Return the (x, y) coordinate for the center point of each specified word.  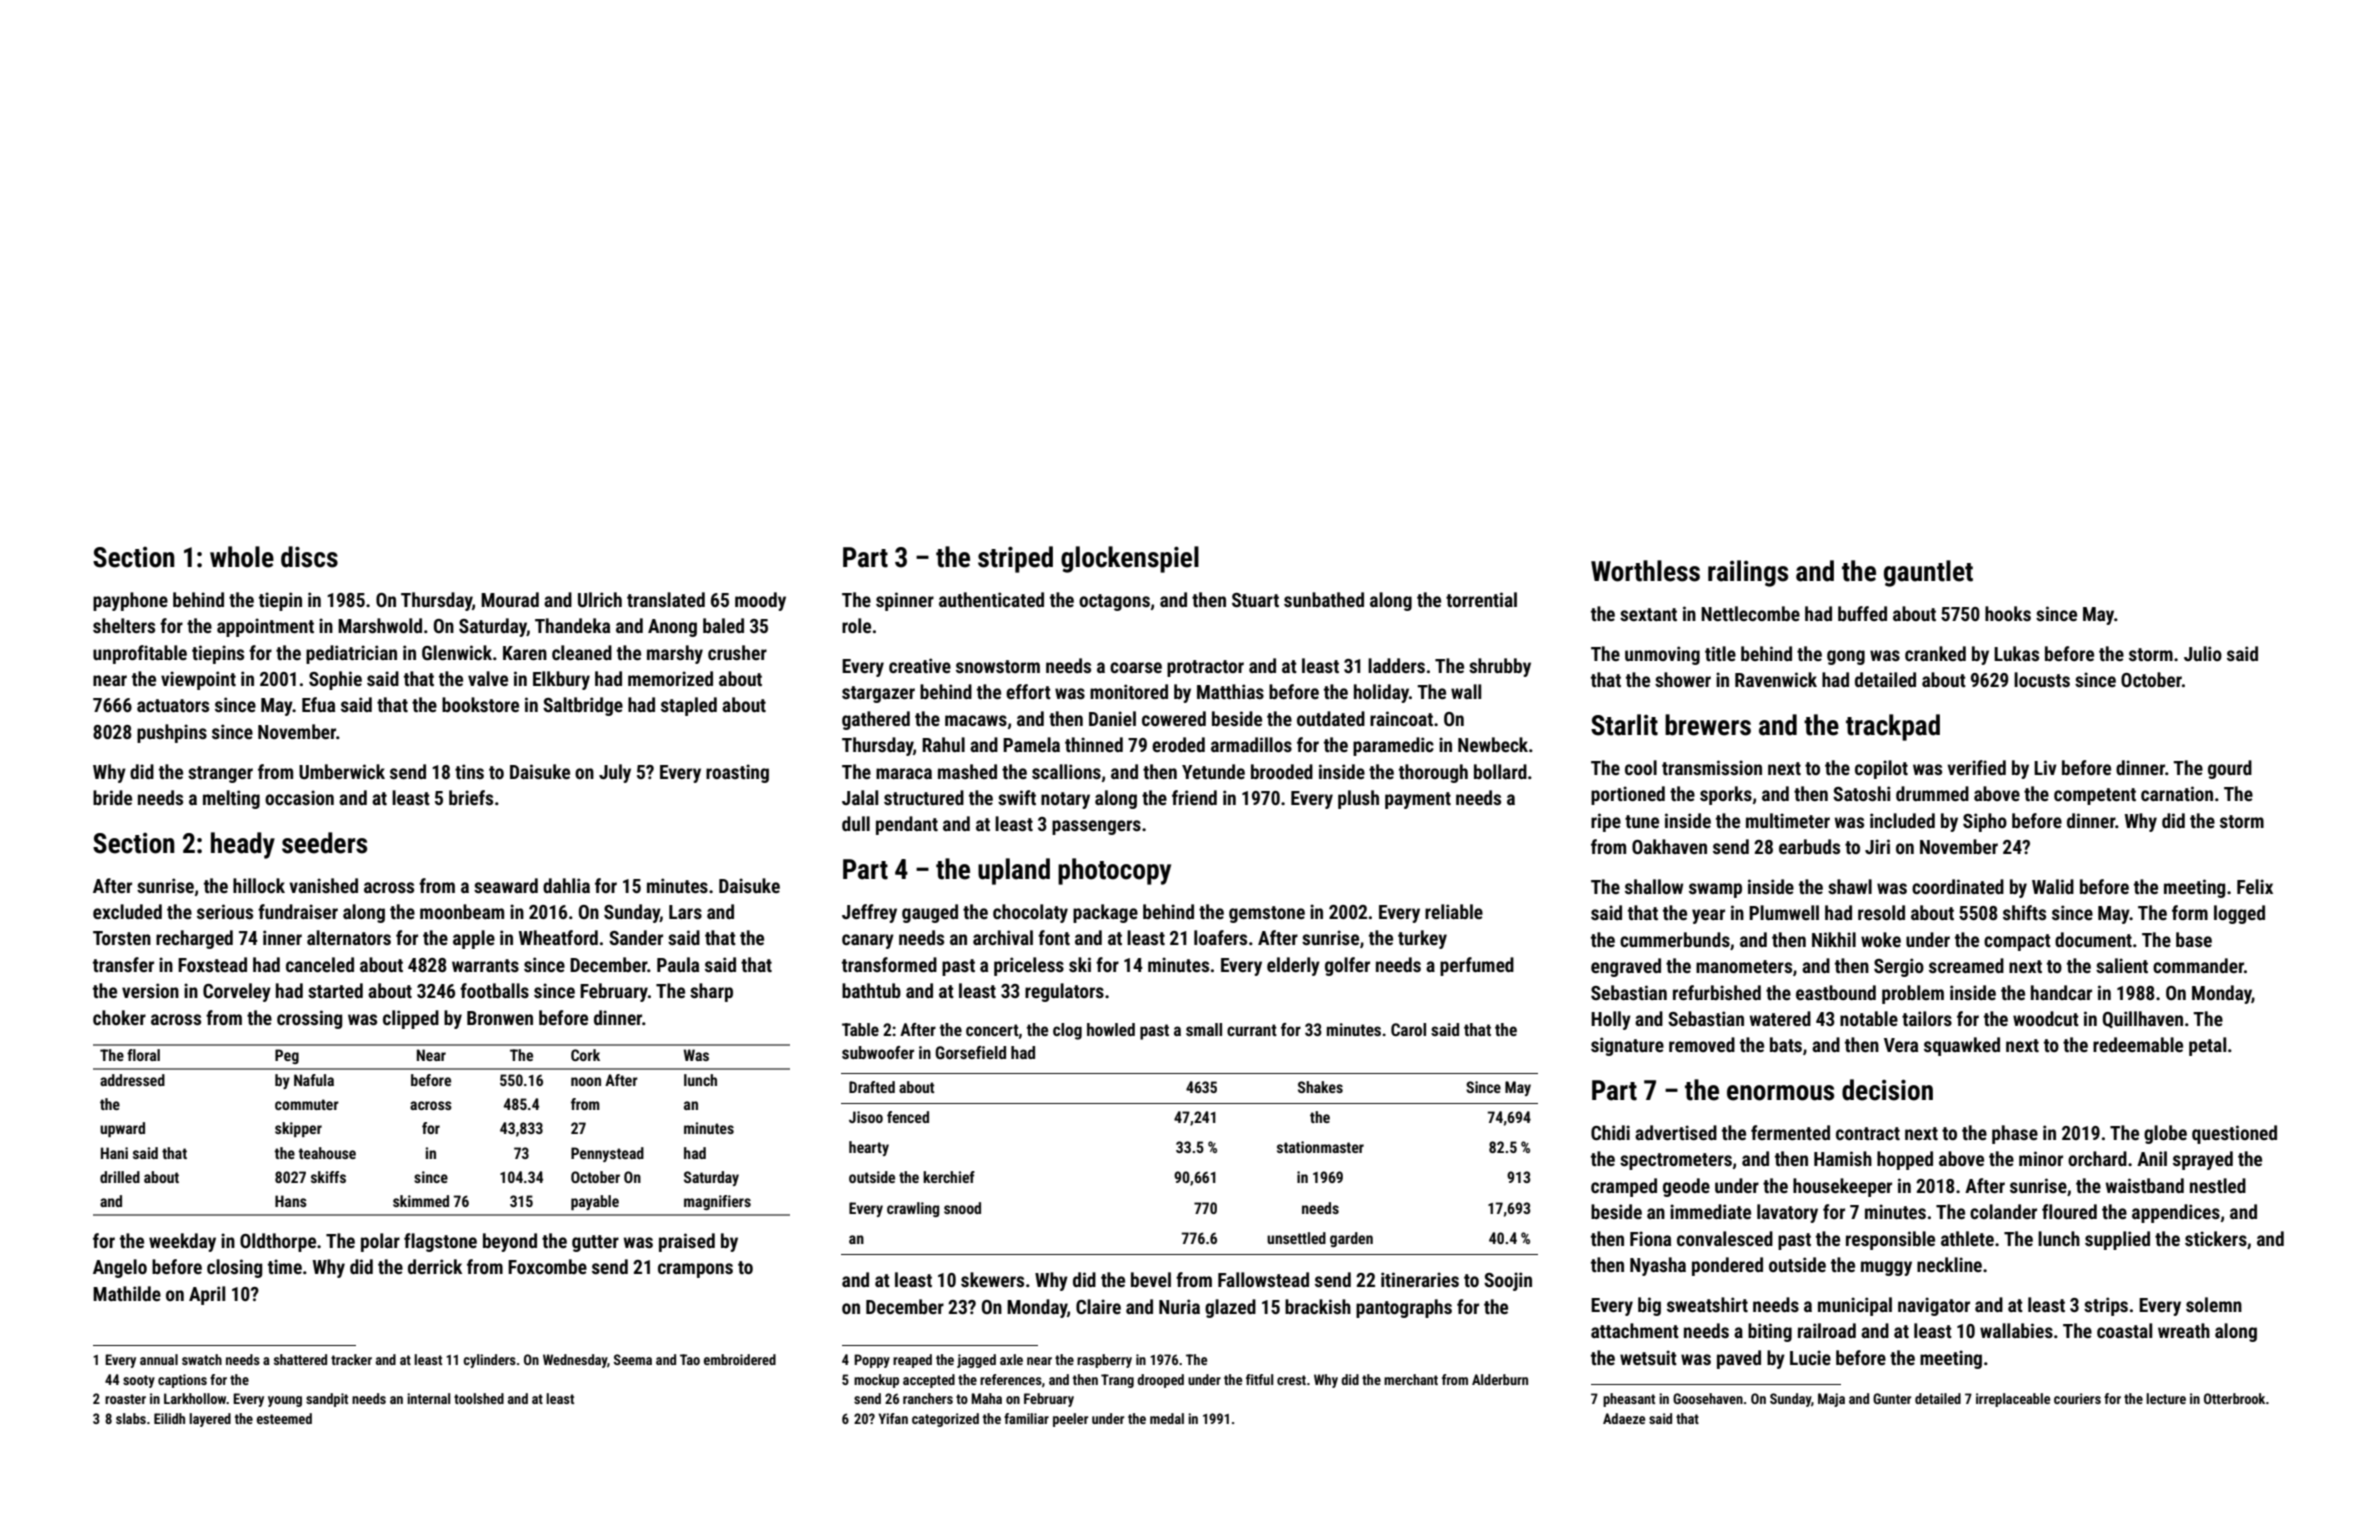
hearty (869, 1148)
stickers (2216, 1238)
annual (159, 1359)
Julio (2203, 653)
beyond (510, 1242)
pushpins (172, 733)
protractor (1205, 668)
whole (242, 557)
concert (992, 1030)
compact (2017, 942)
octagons (1114, 602)
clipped (411, 1019)
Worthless (1645, 571)
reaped (912, 1361)
